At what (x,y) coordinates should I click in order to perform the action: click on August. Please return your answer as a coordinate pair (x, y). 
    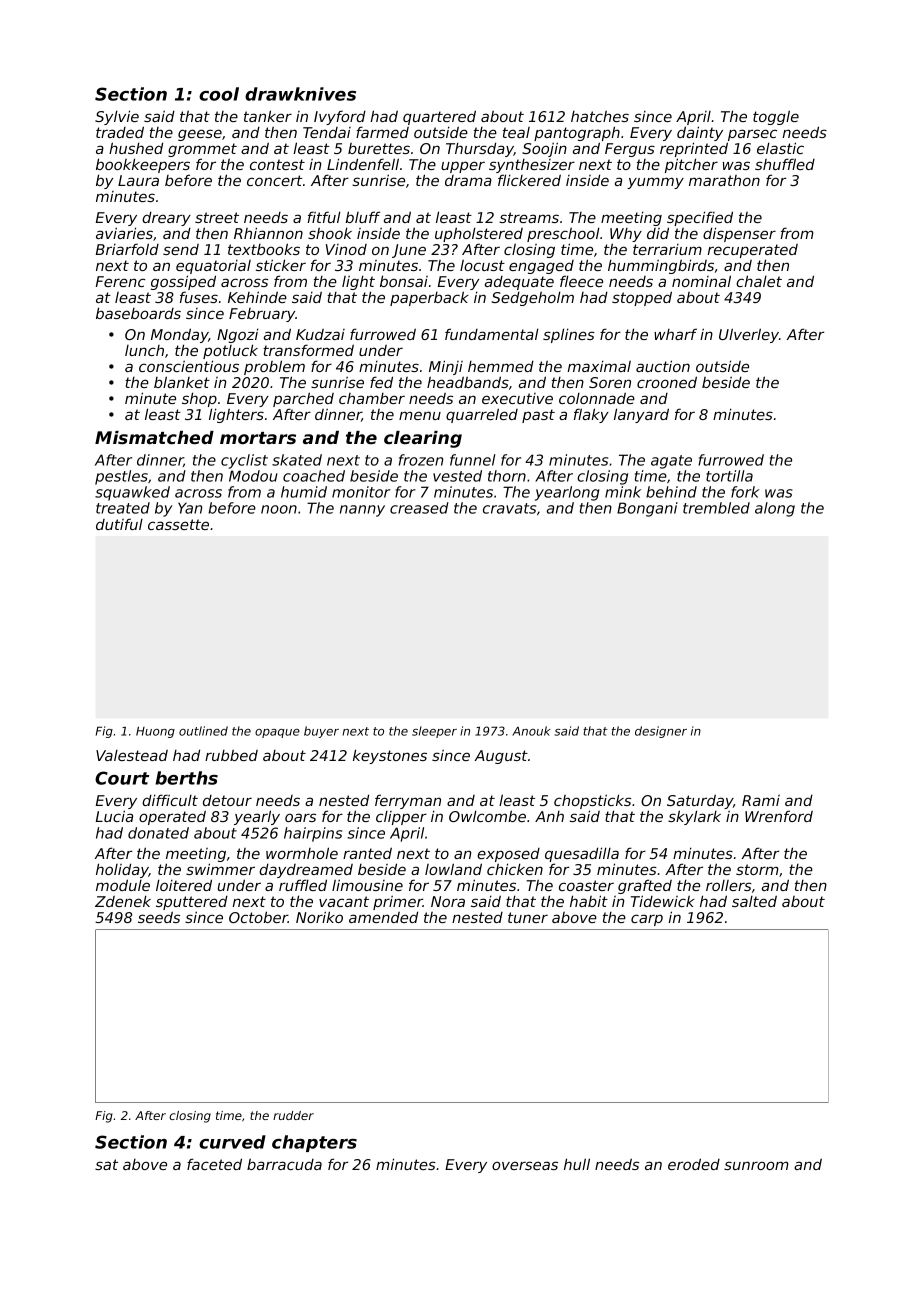
    Looking at the image, I should click on (501, 757).
